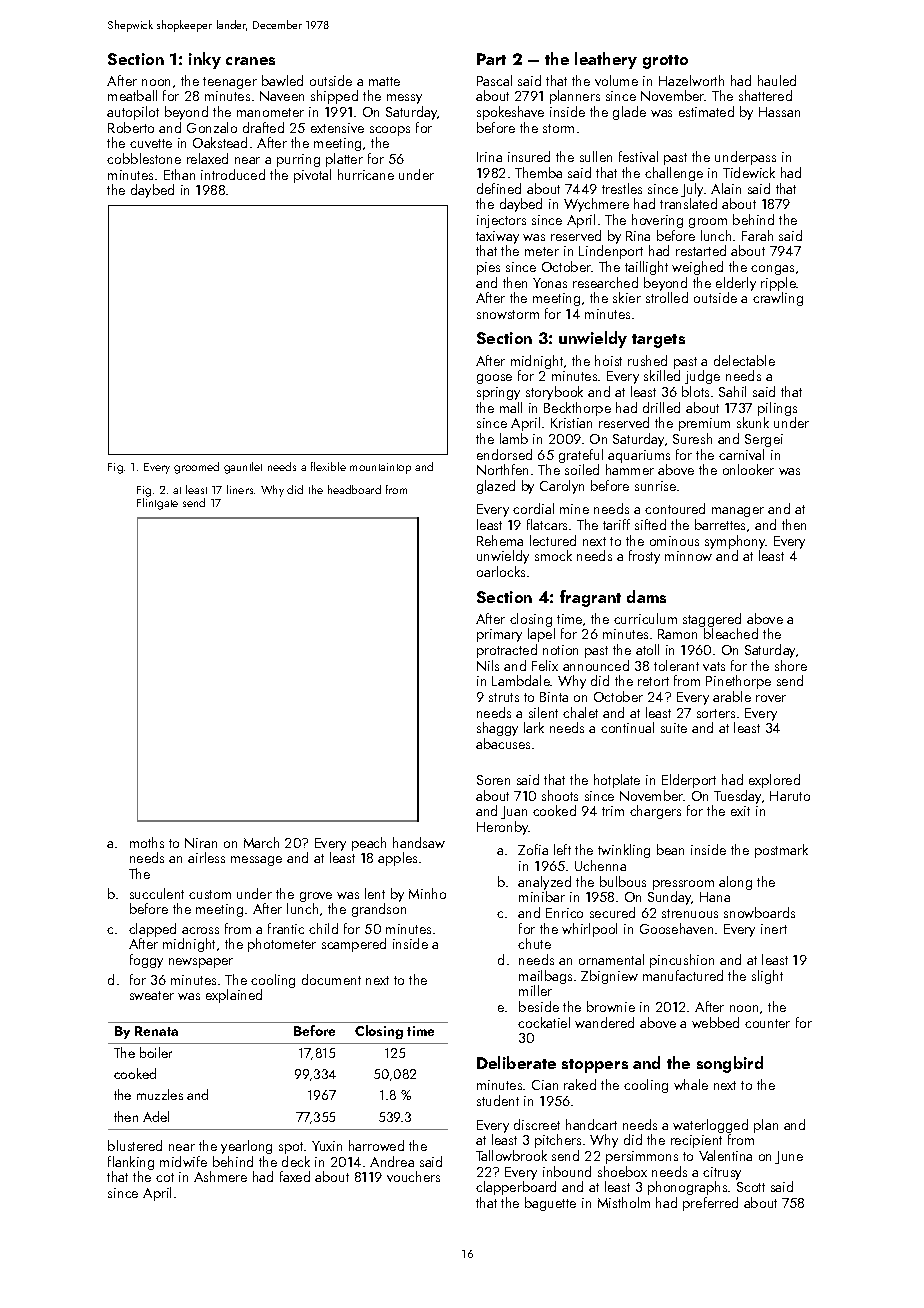 This screenshot has height=1308, width=924. I want to click on inert, so click(774, 929).
